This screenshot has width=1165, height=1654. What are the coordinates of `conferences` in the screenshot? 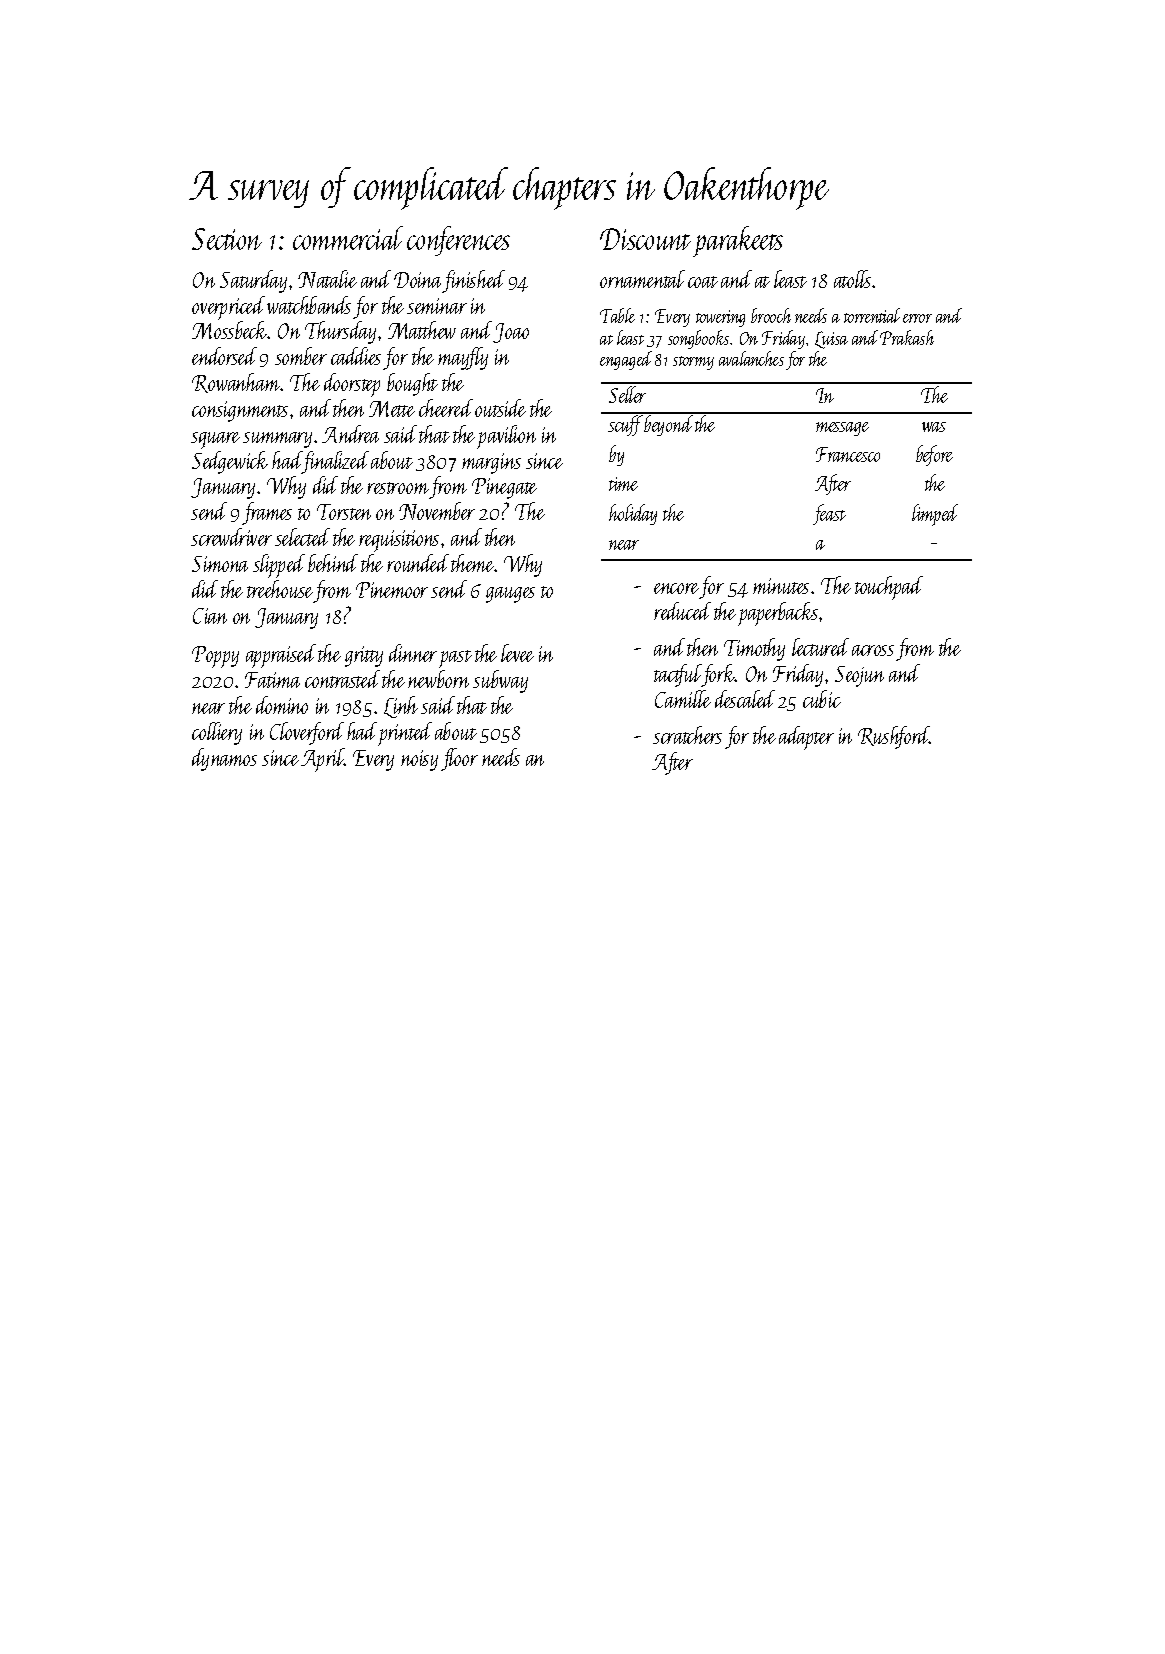 It's located at (458, 241).
